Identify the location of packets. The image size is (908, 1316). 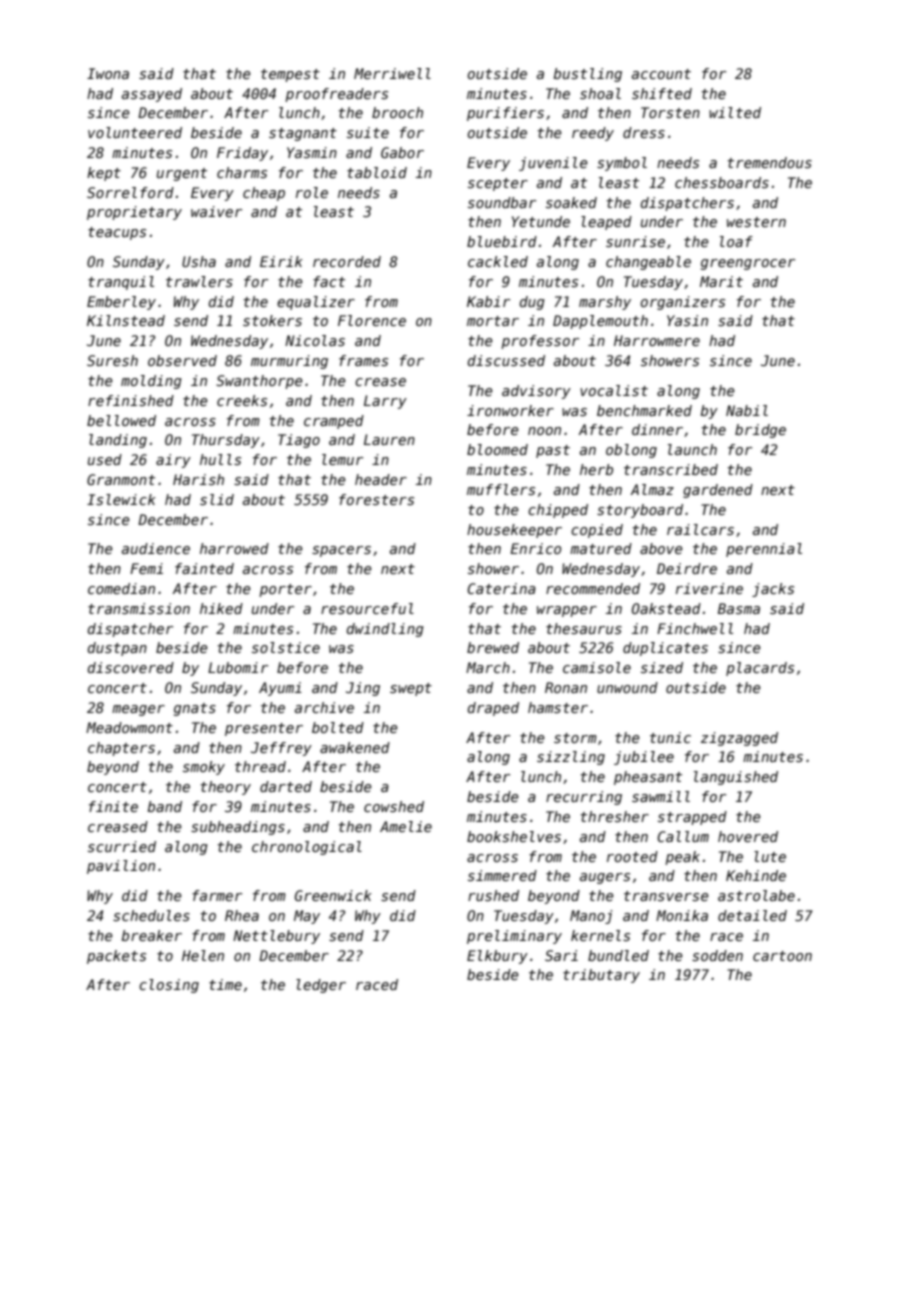
(116, 957).
